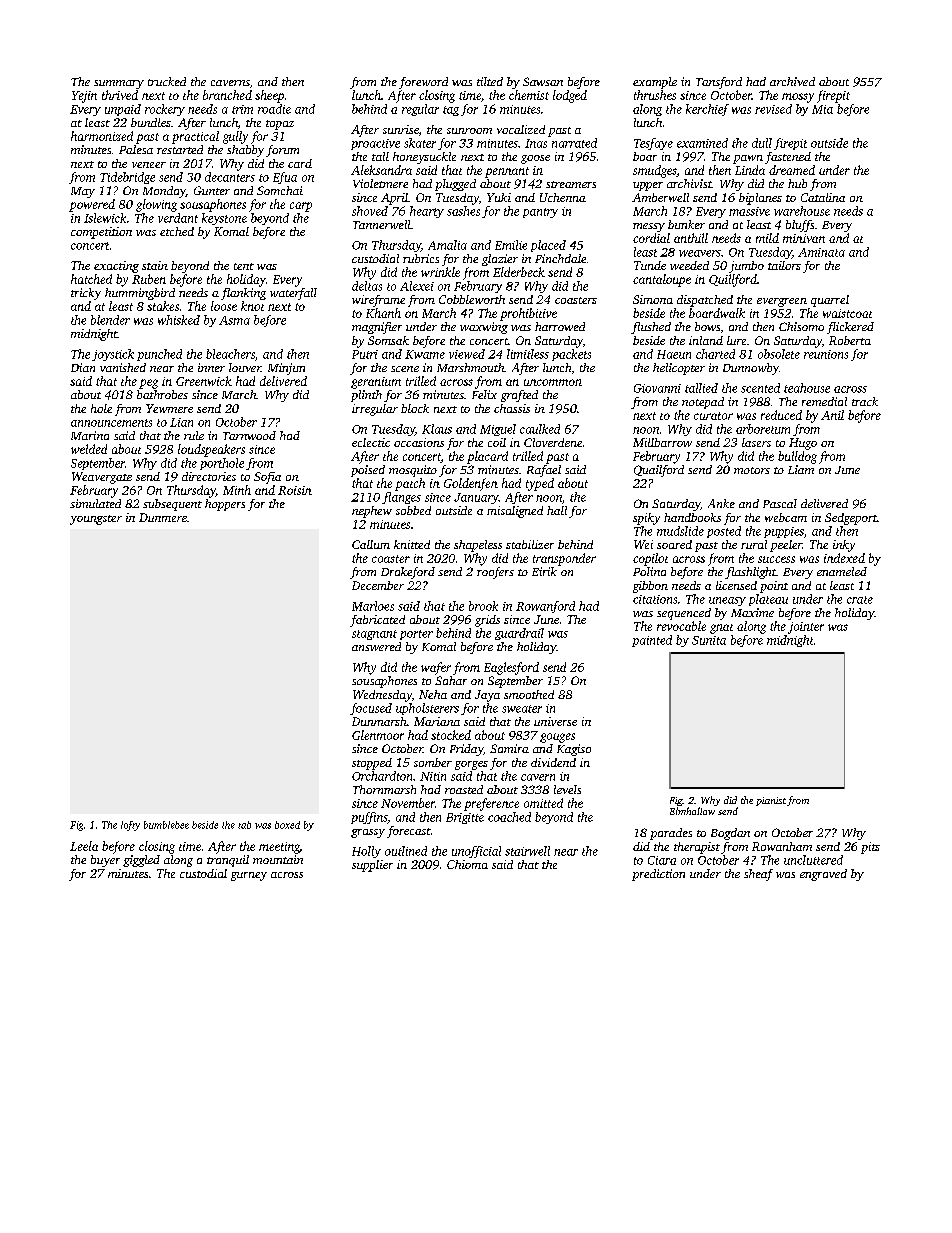 The width and height of the page is (952, 1233). What do you see at coordinates (412, 544) in the page?
I see `knitted` at bounding box center [412, 544].
